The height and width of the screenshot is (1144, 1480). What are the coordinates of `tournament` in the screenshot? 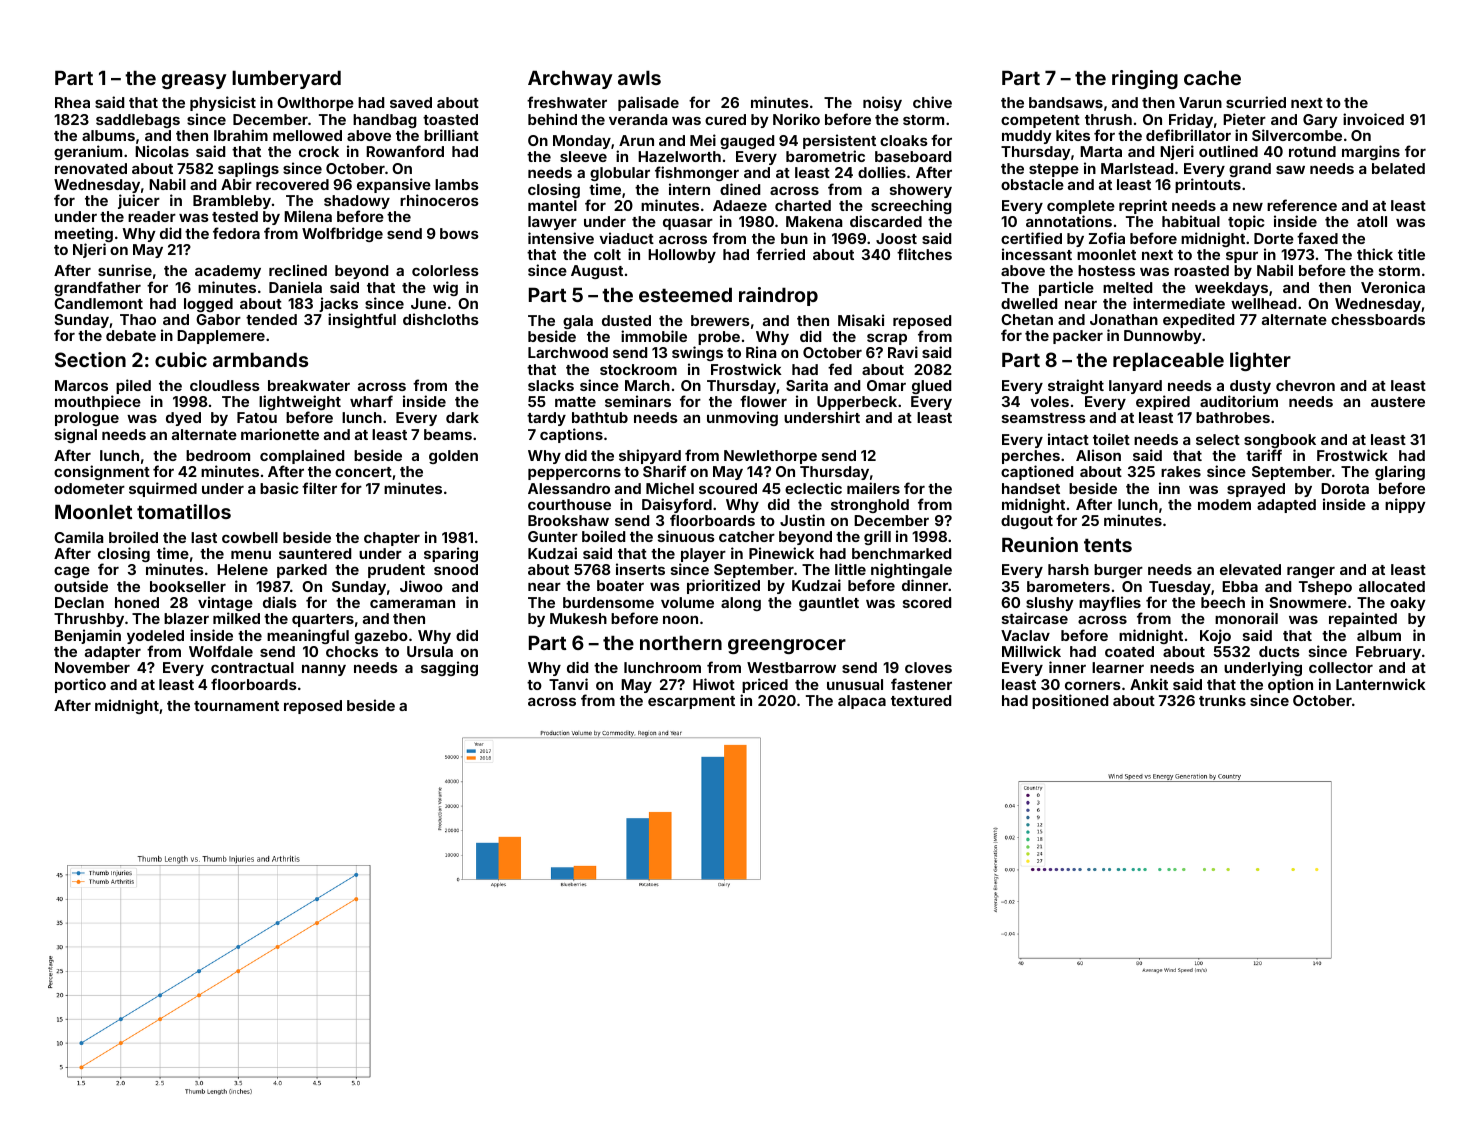 It's located at (236, 706).
